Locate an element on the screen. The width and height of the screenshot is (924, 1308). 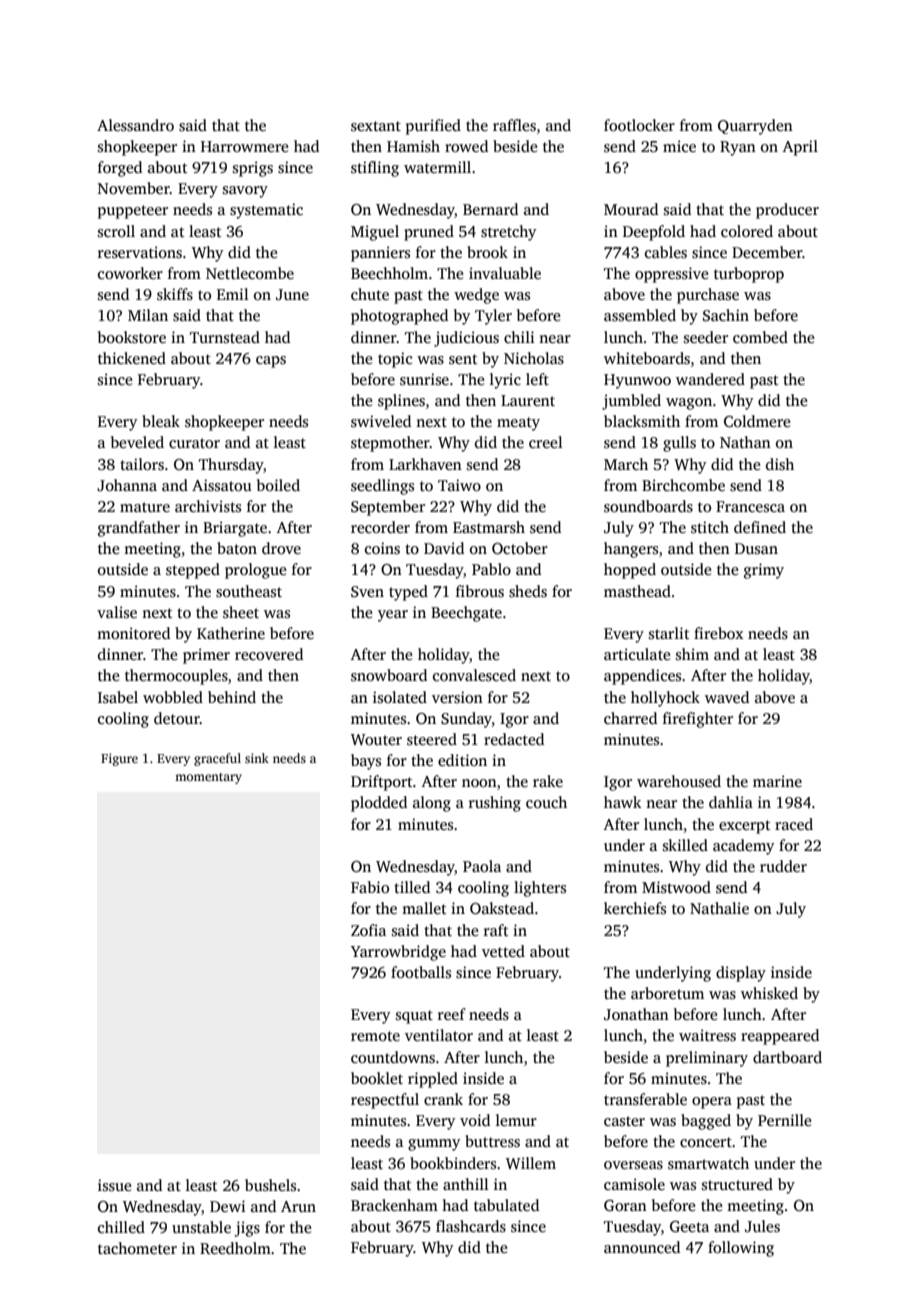
cables is located at coordinates (666, 252).
